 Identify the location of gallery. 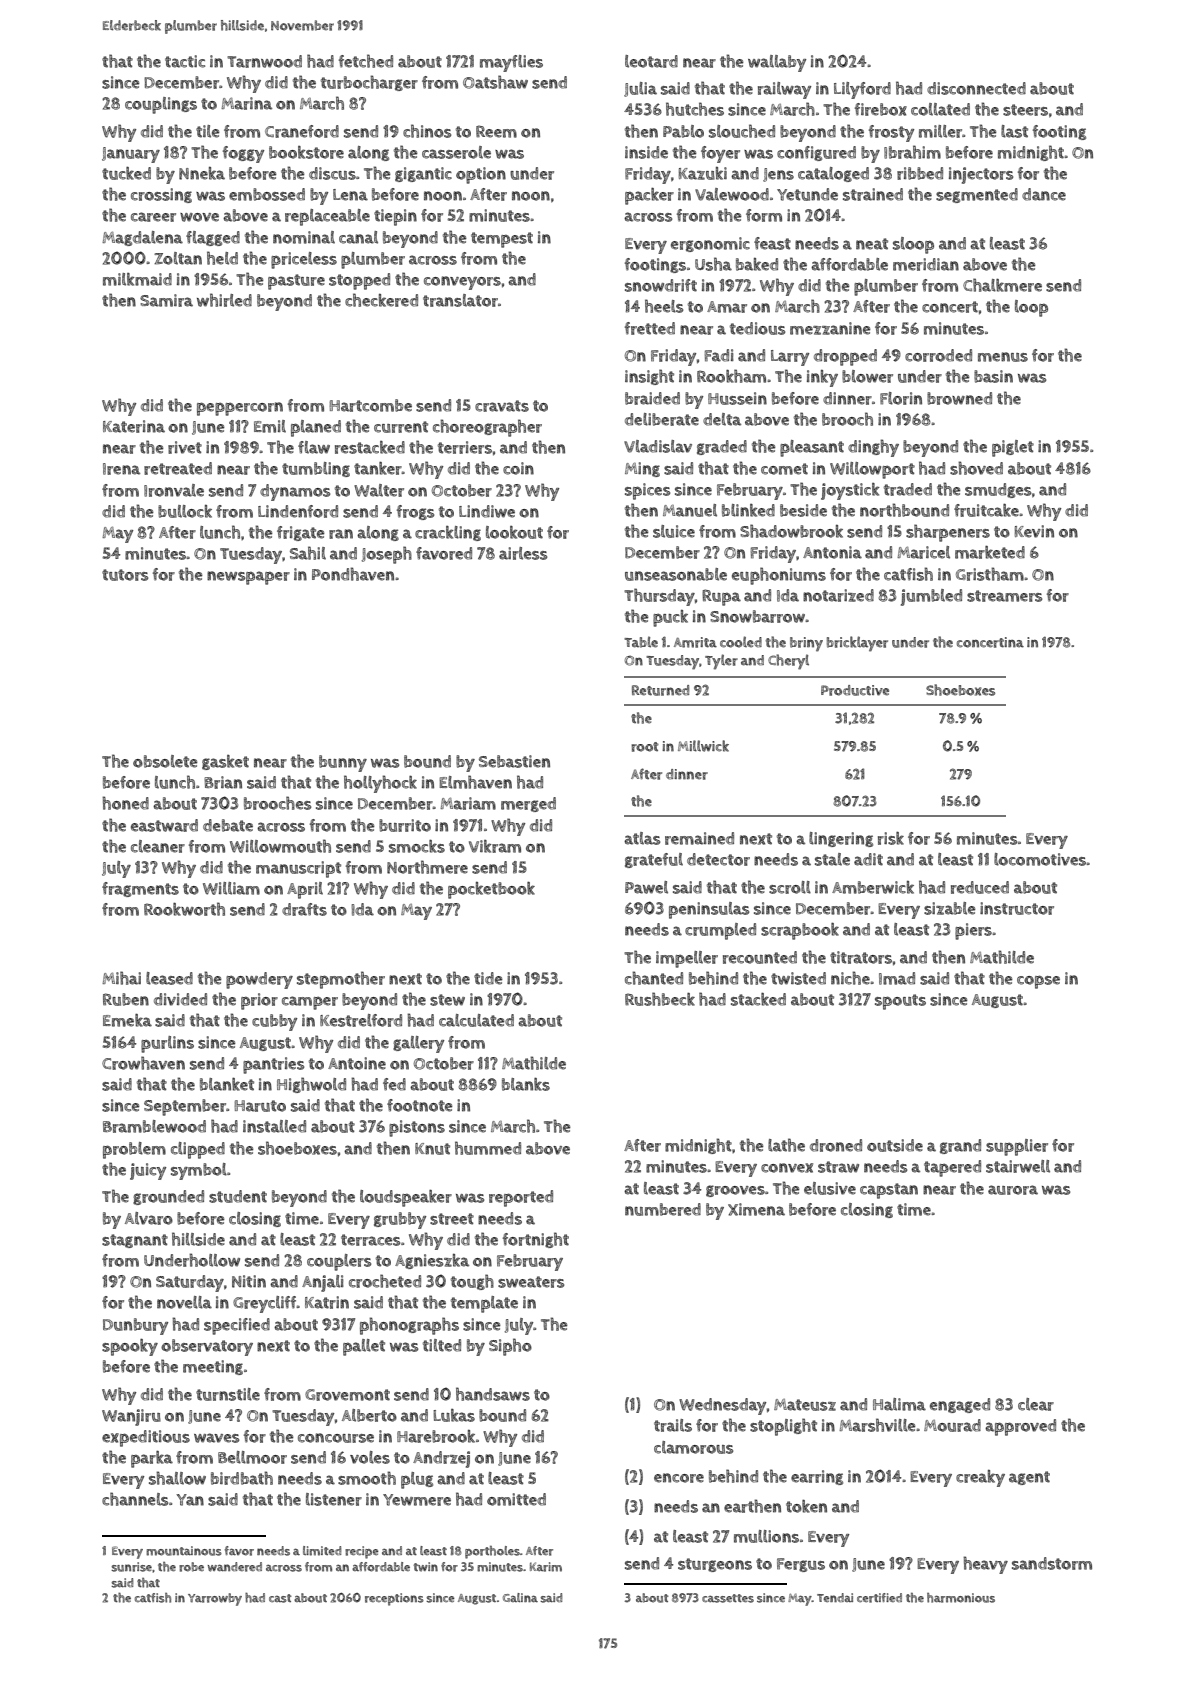
(418, 1044).
